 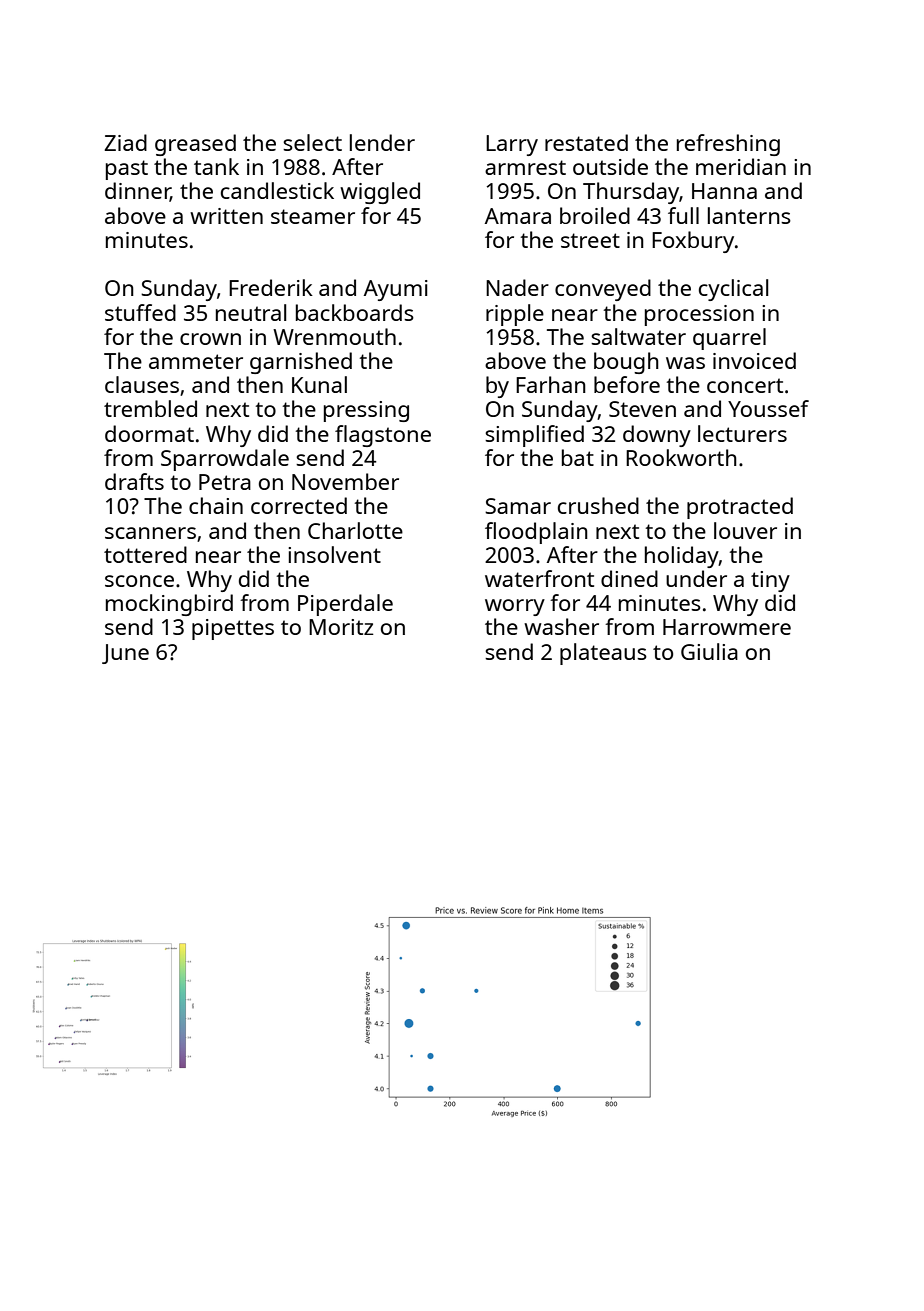 What do you see at coordinates (598, 505) in the screenshot?
I see `crushed` at bounding box center [598, 505].
